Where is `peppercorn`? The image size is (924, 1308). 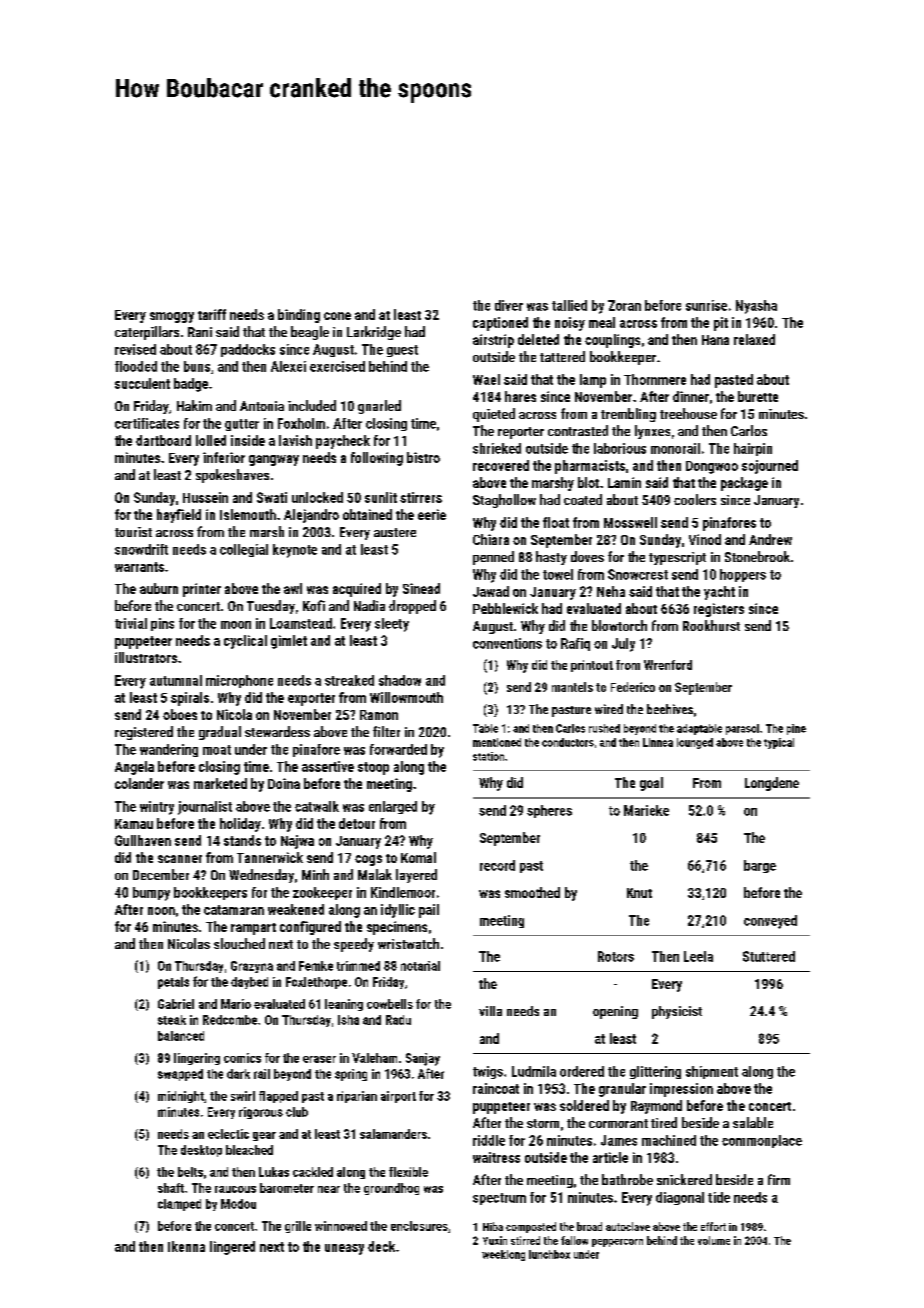
peppercorn is located at coordinates (617, 1243).
